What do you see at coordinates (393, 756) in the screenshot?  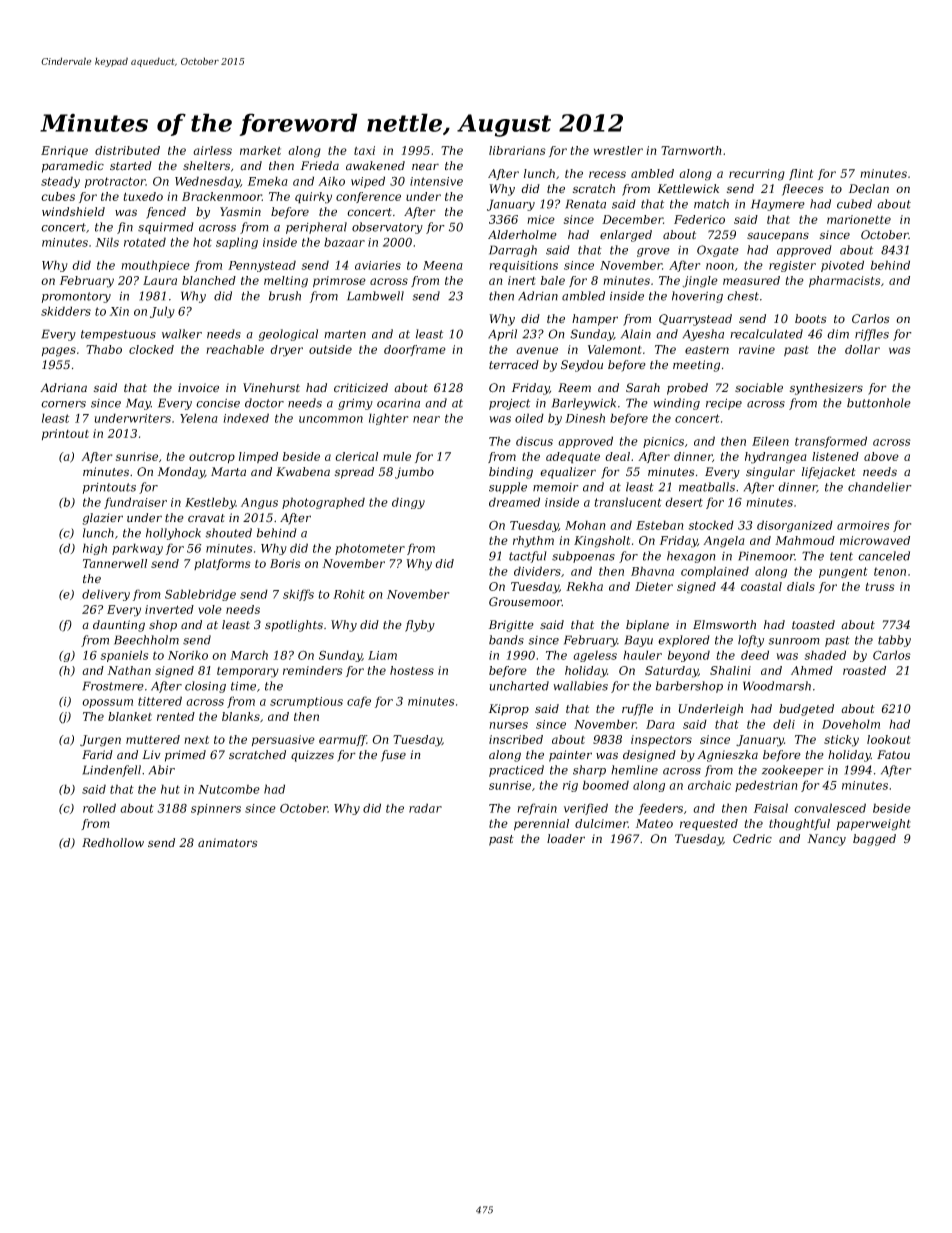 I see `fuse` at bounding box center [393, 756].
